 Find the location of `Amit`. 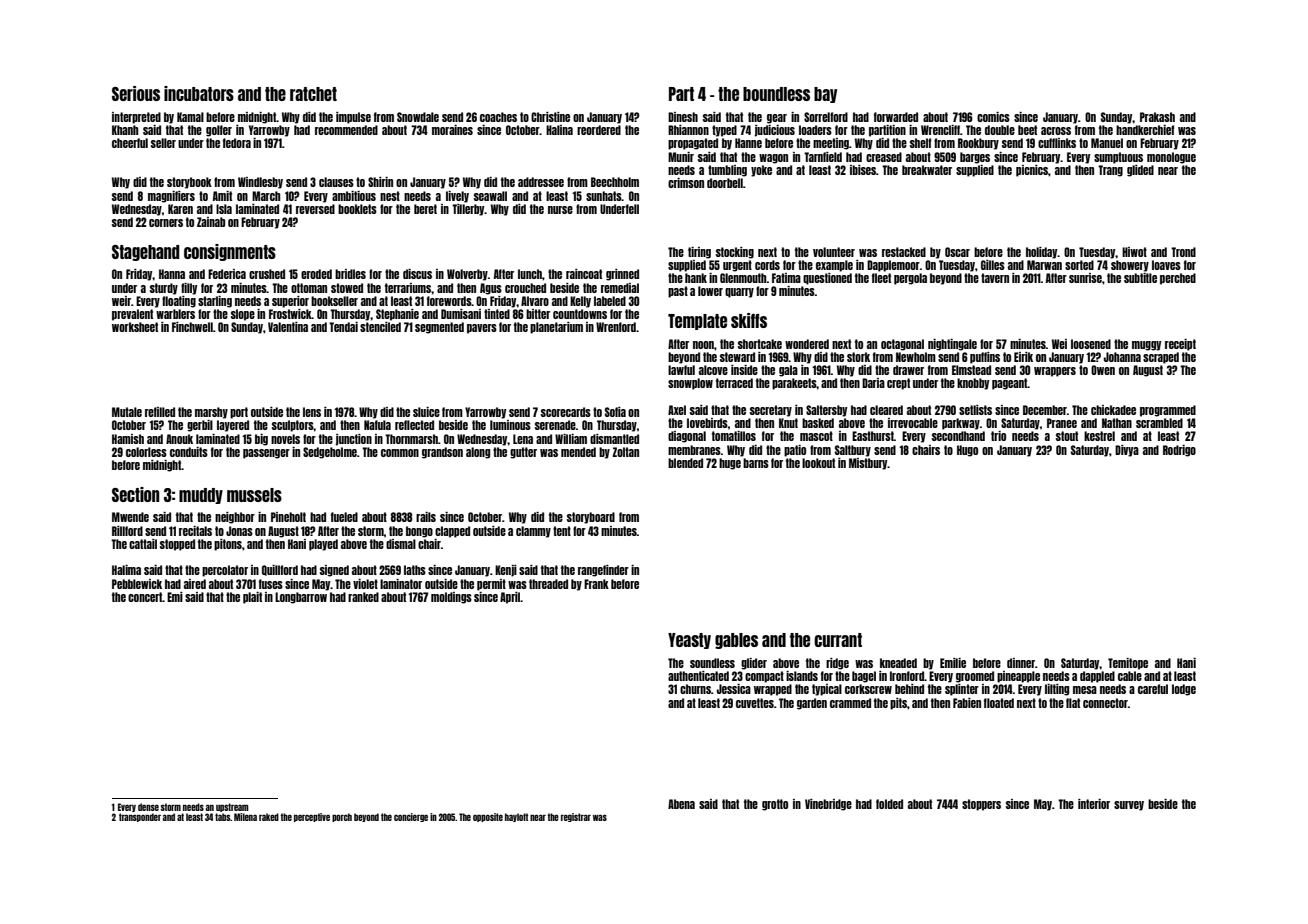

Amit is located at coordinates (222, 196).
